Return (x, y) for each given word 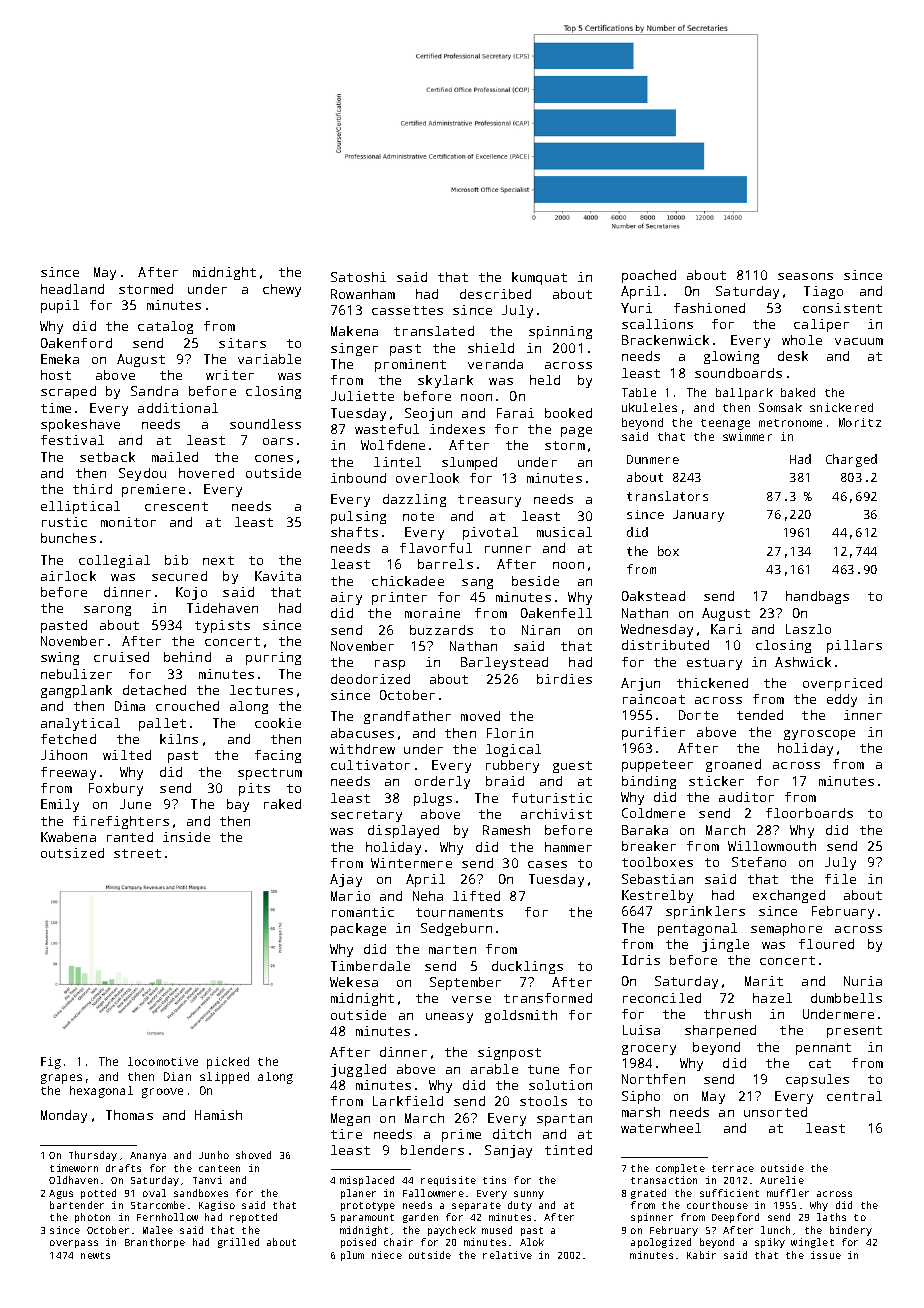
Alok (532, 1242)
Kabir (701, 1255)
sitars (242, 343)
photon (92, 1218)
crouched (187, 706)
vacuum (859, 341)
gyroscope (819, 735)
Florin (510, 733)
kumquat (539, 278)
